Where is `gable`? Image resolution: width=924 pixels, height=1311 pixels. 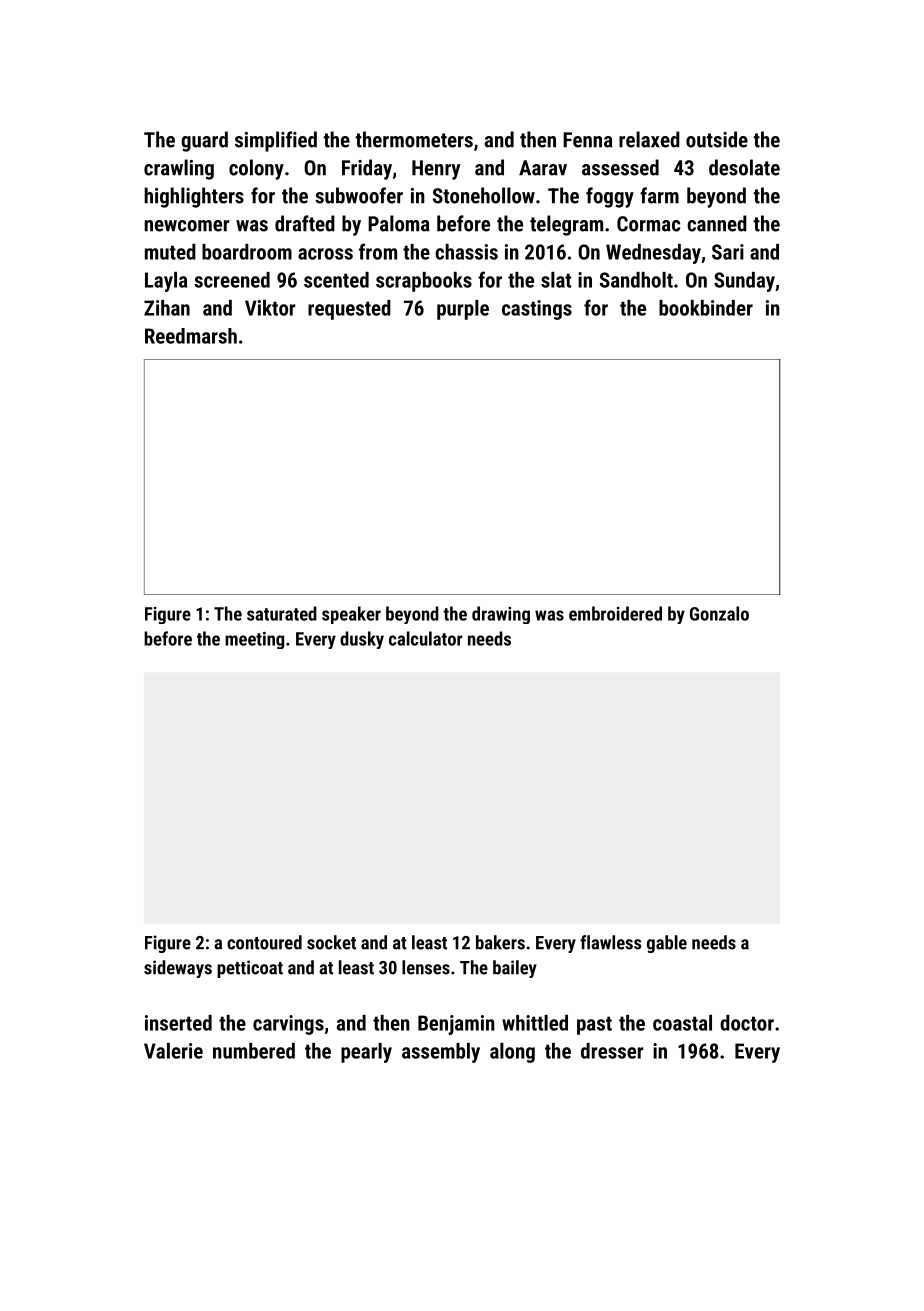
gable is located at coordinates (667, 944).
